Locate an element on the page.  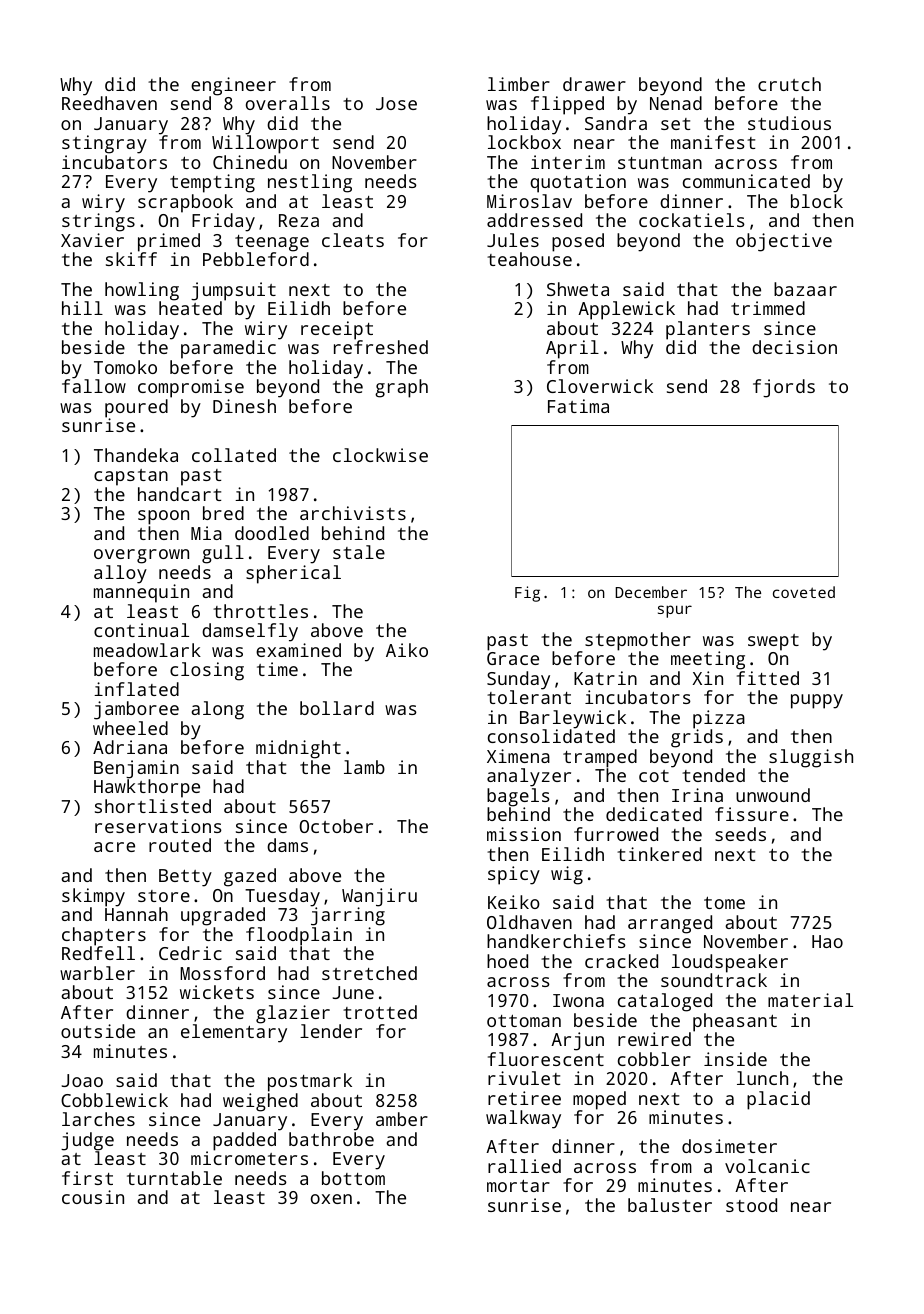
Irina is located at coordinates (697, 795).
